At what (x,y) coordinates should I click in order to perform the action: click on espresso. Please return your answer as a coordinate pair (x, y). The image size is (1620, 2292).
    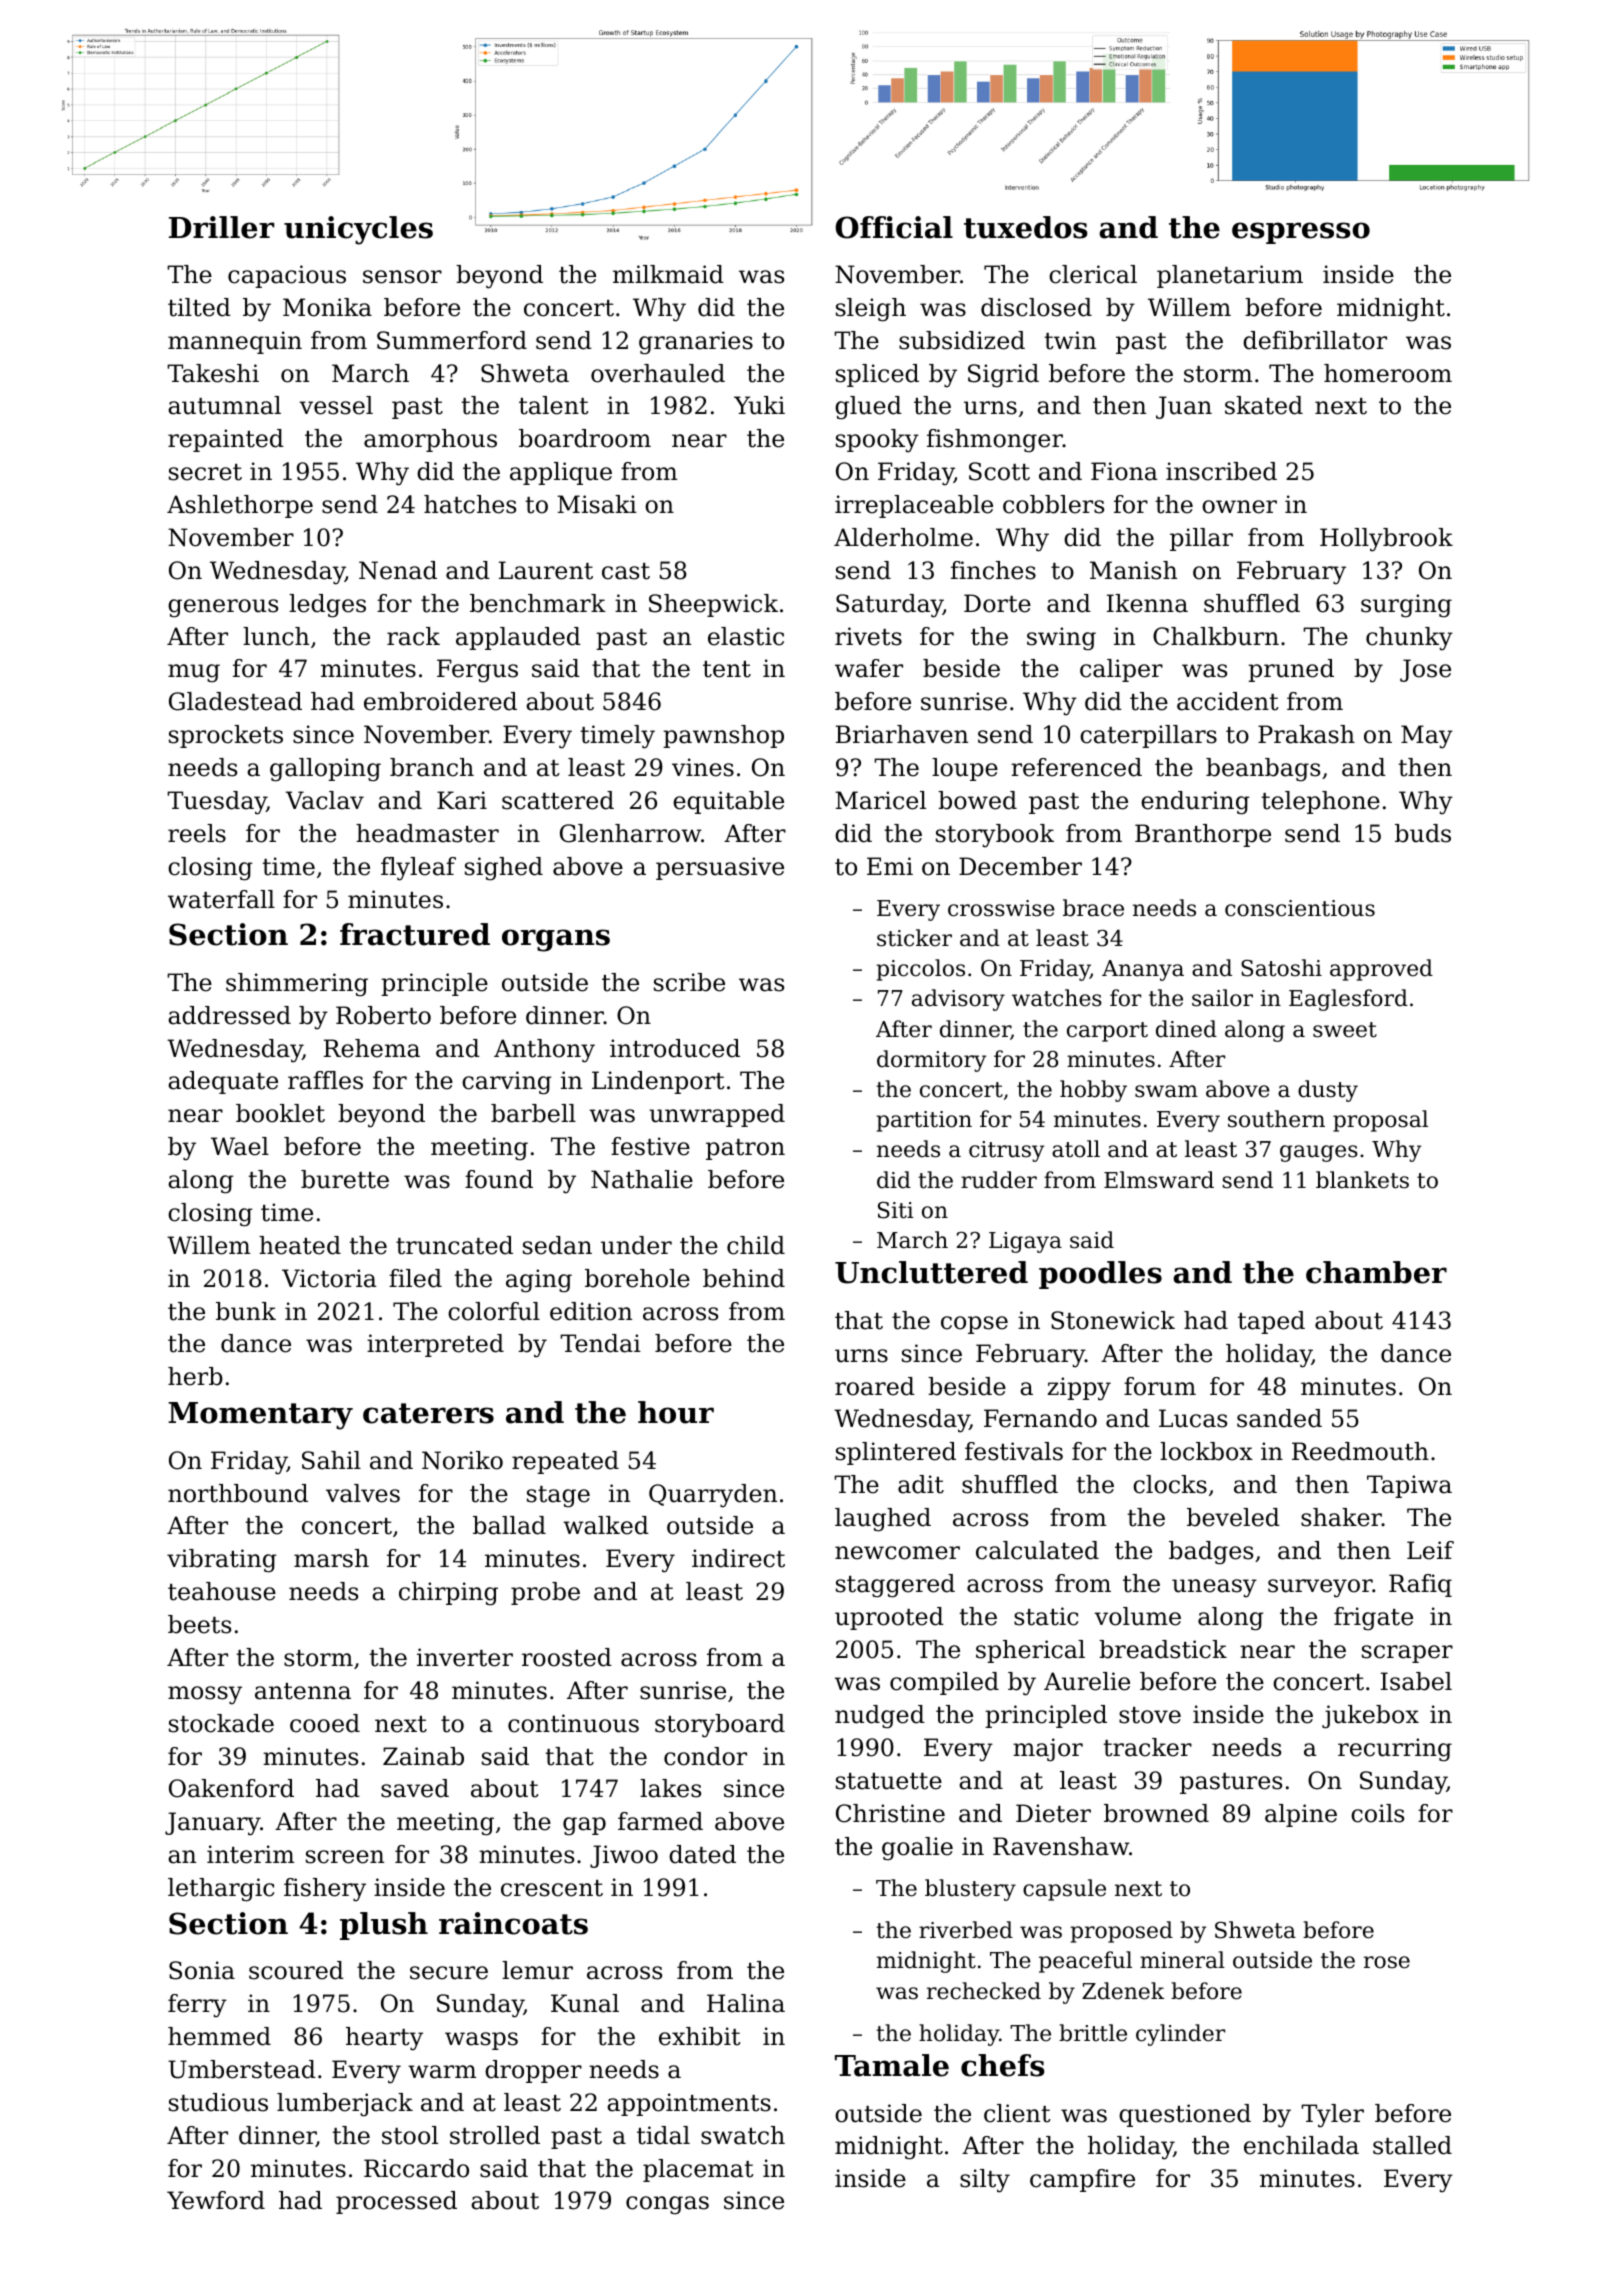
    Looking at the image, I should click on (1301, 233).
